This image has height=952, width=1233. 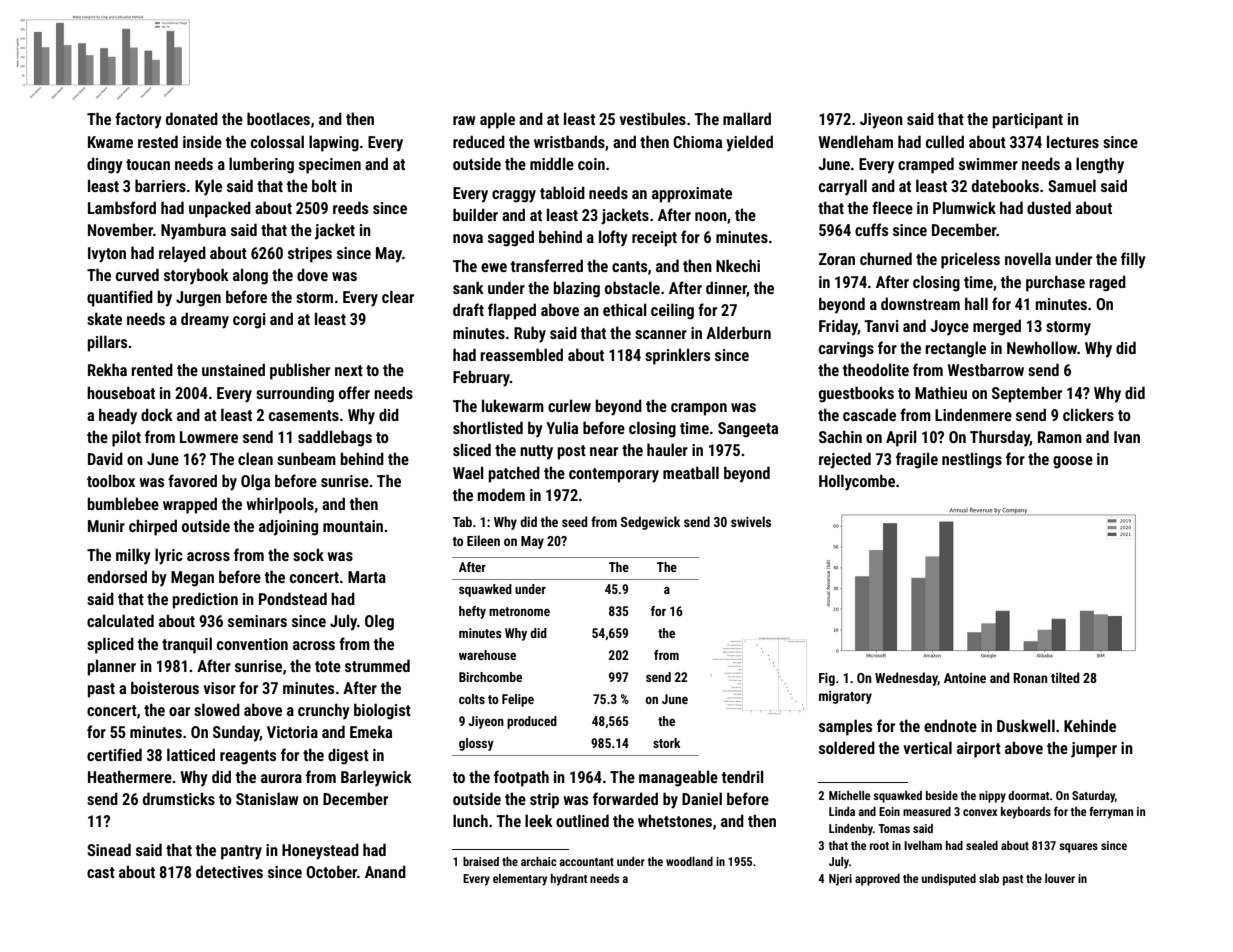 What do you see at coordinates (101, 872) in the image?
I see `cast` at bounding box center [101, 872].
